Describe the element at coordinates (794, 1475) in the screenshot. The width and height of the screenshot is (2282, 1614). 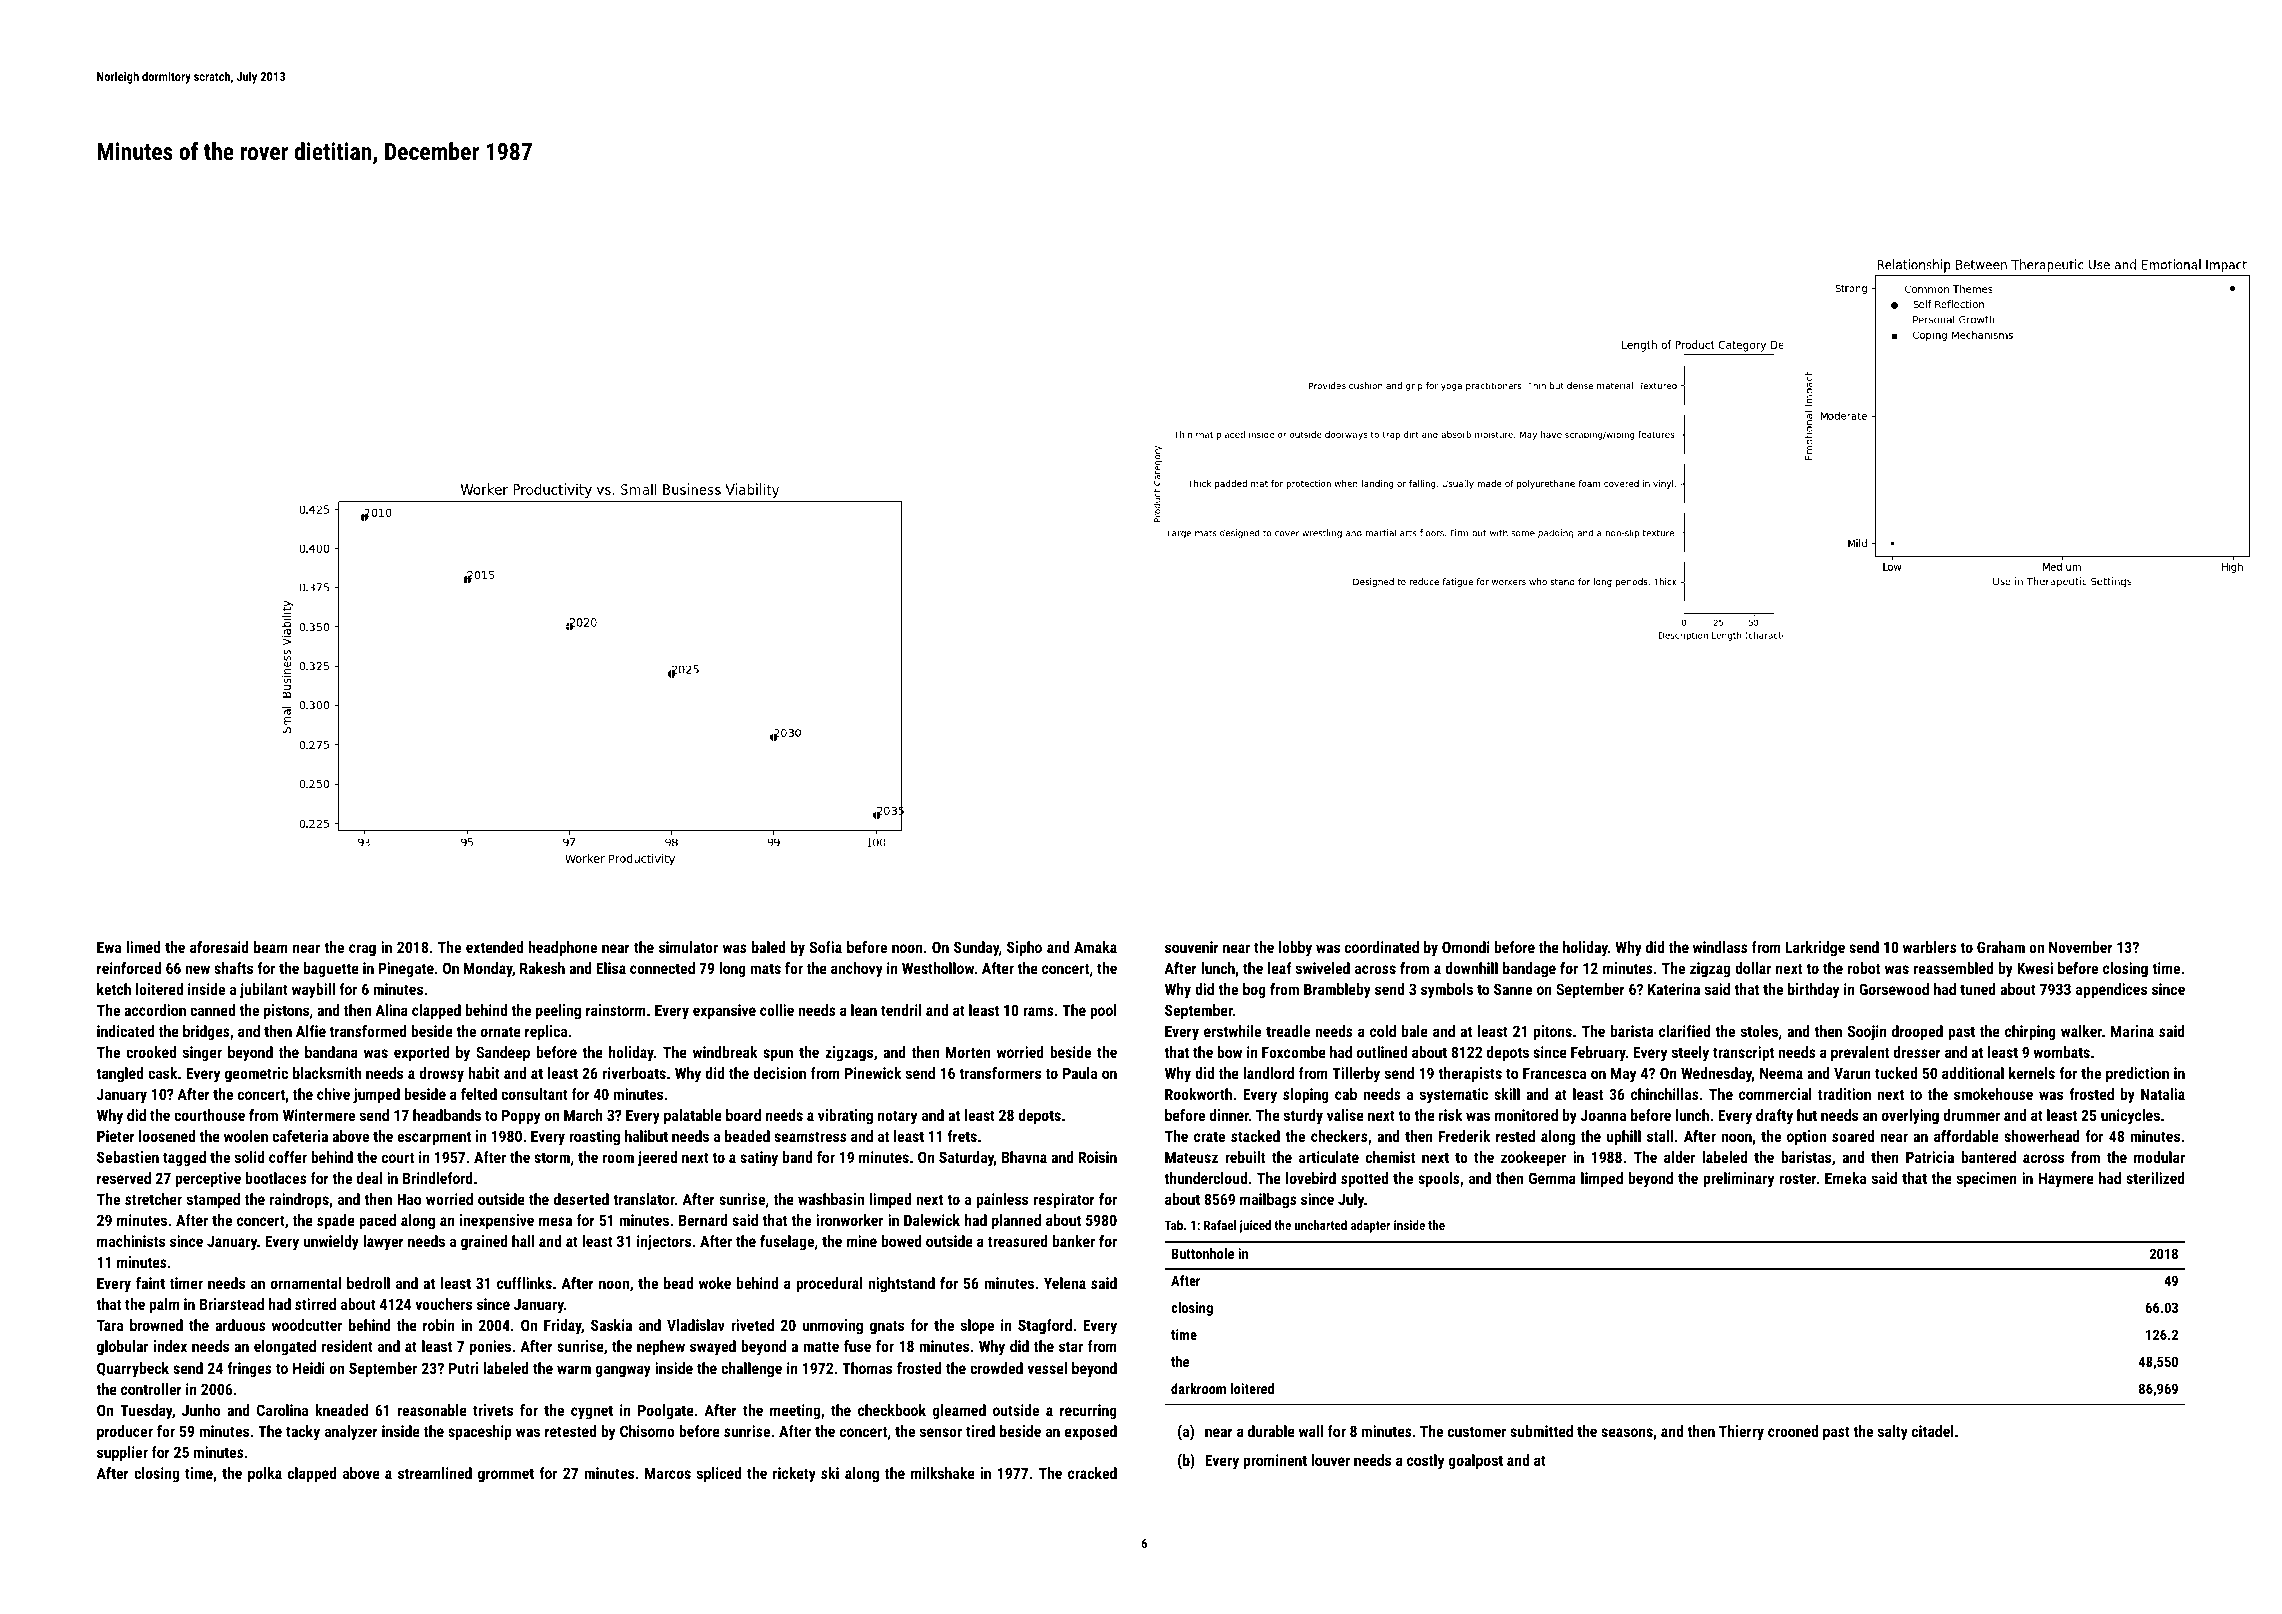
I see `rickety` at that location.
